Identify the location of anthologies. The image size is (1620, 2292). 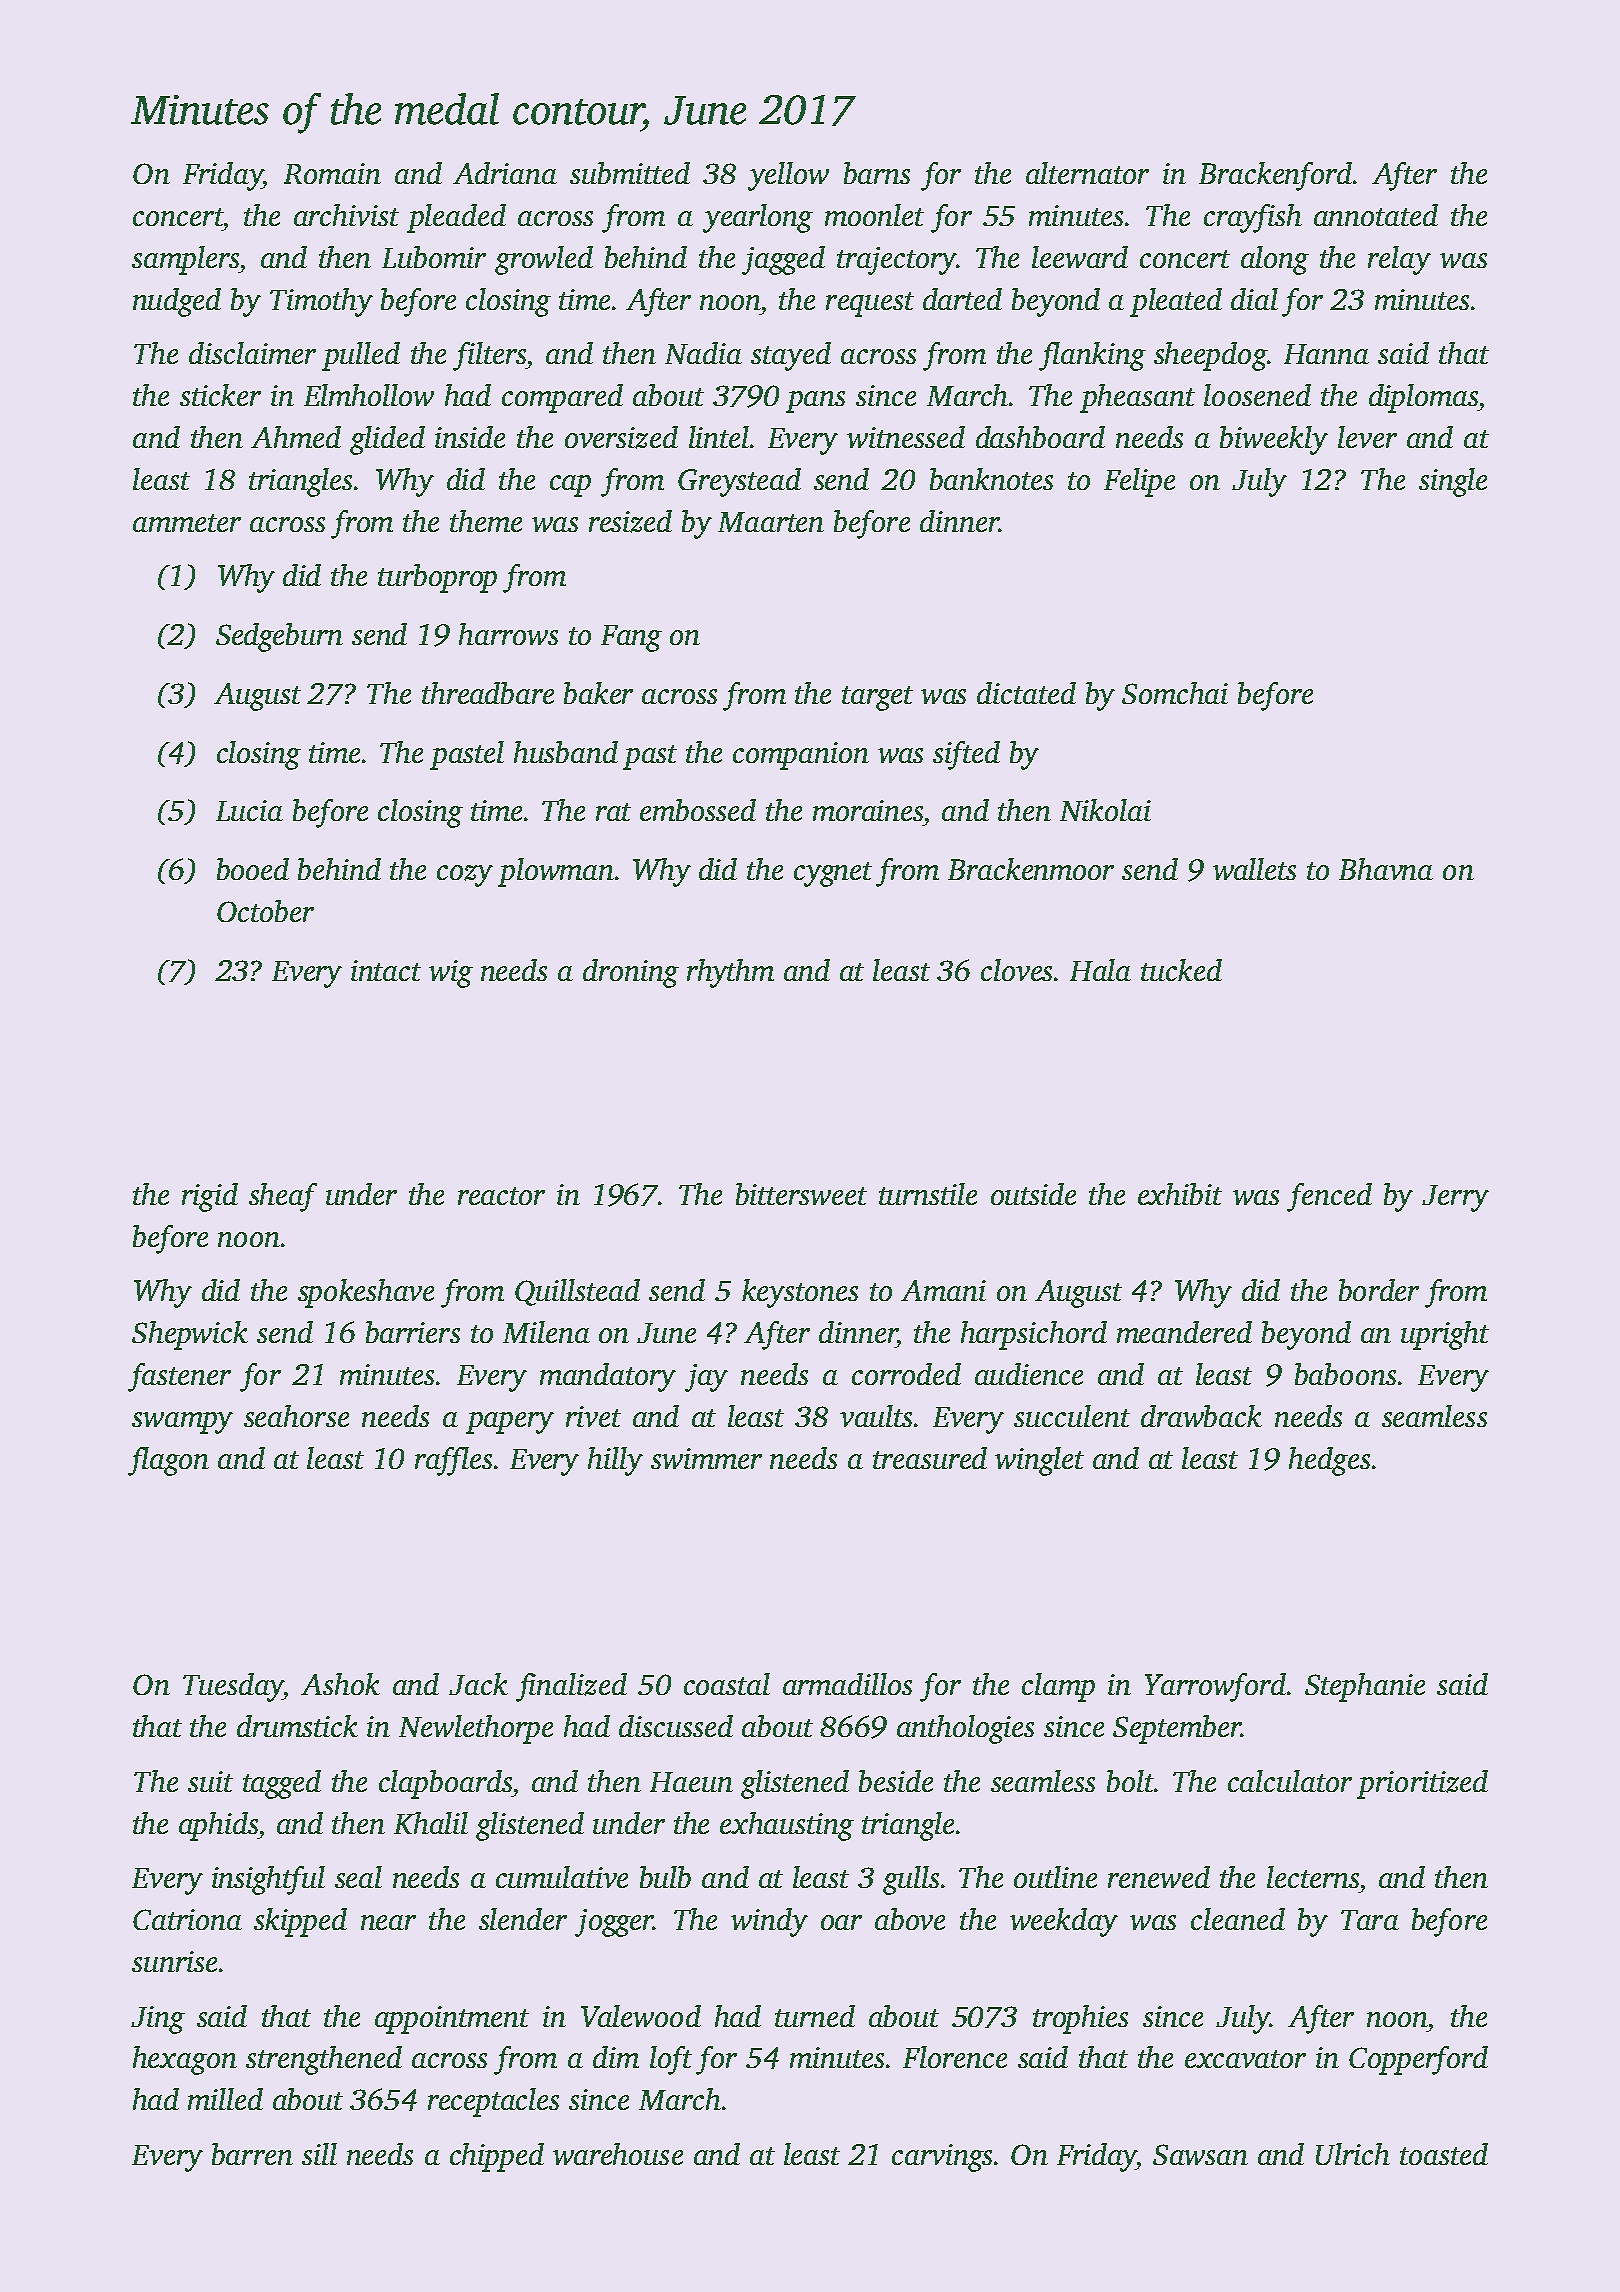
(965, 1729).
